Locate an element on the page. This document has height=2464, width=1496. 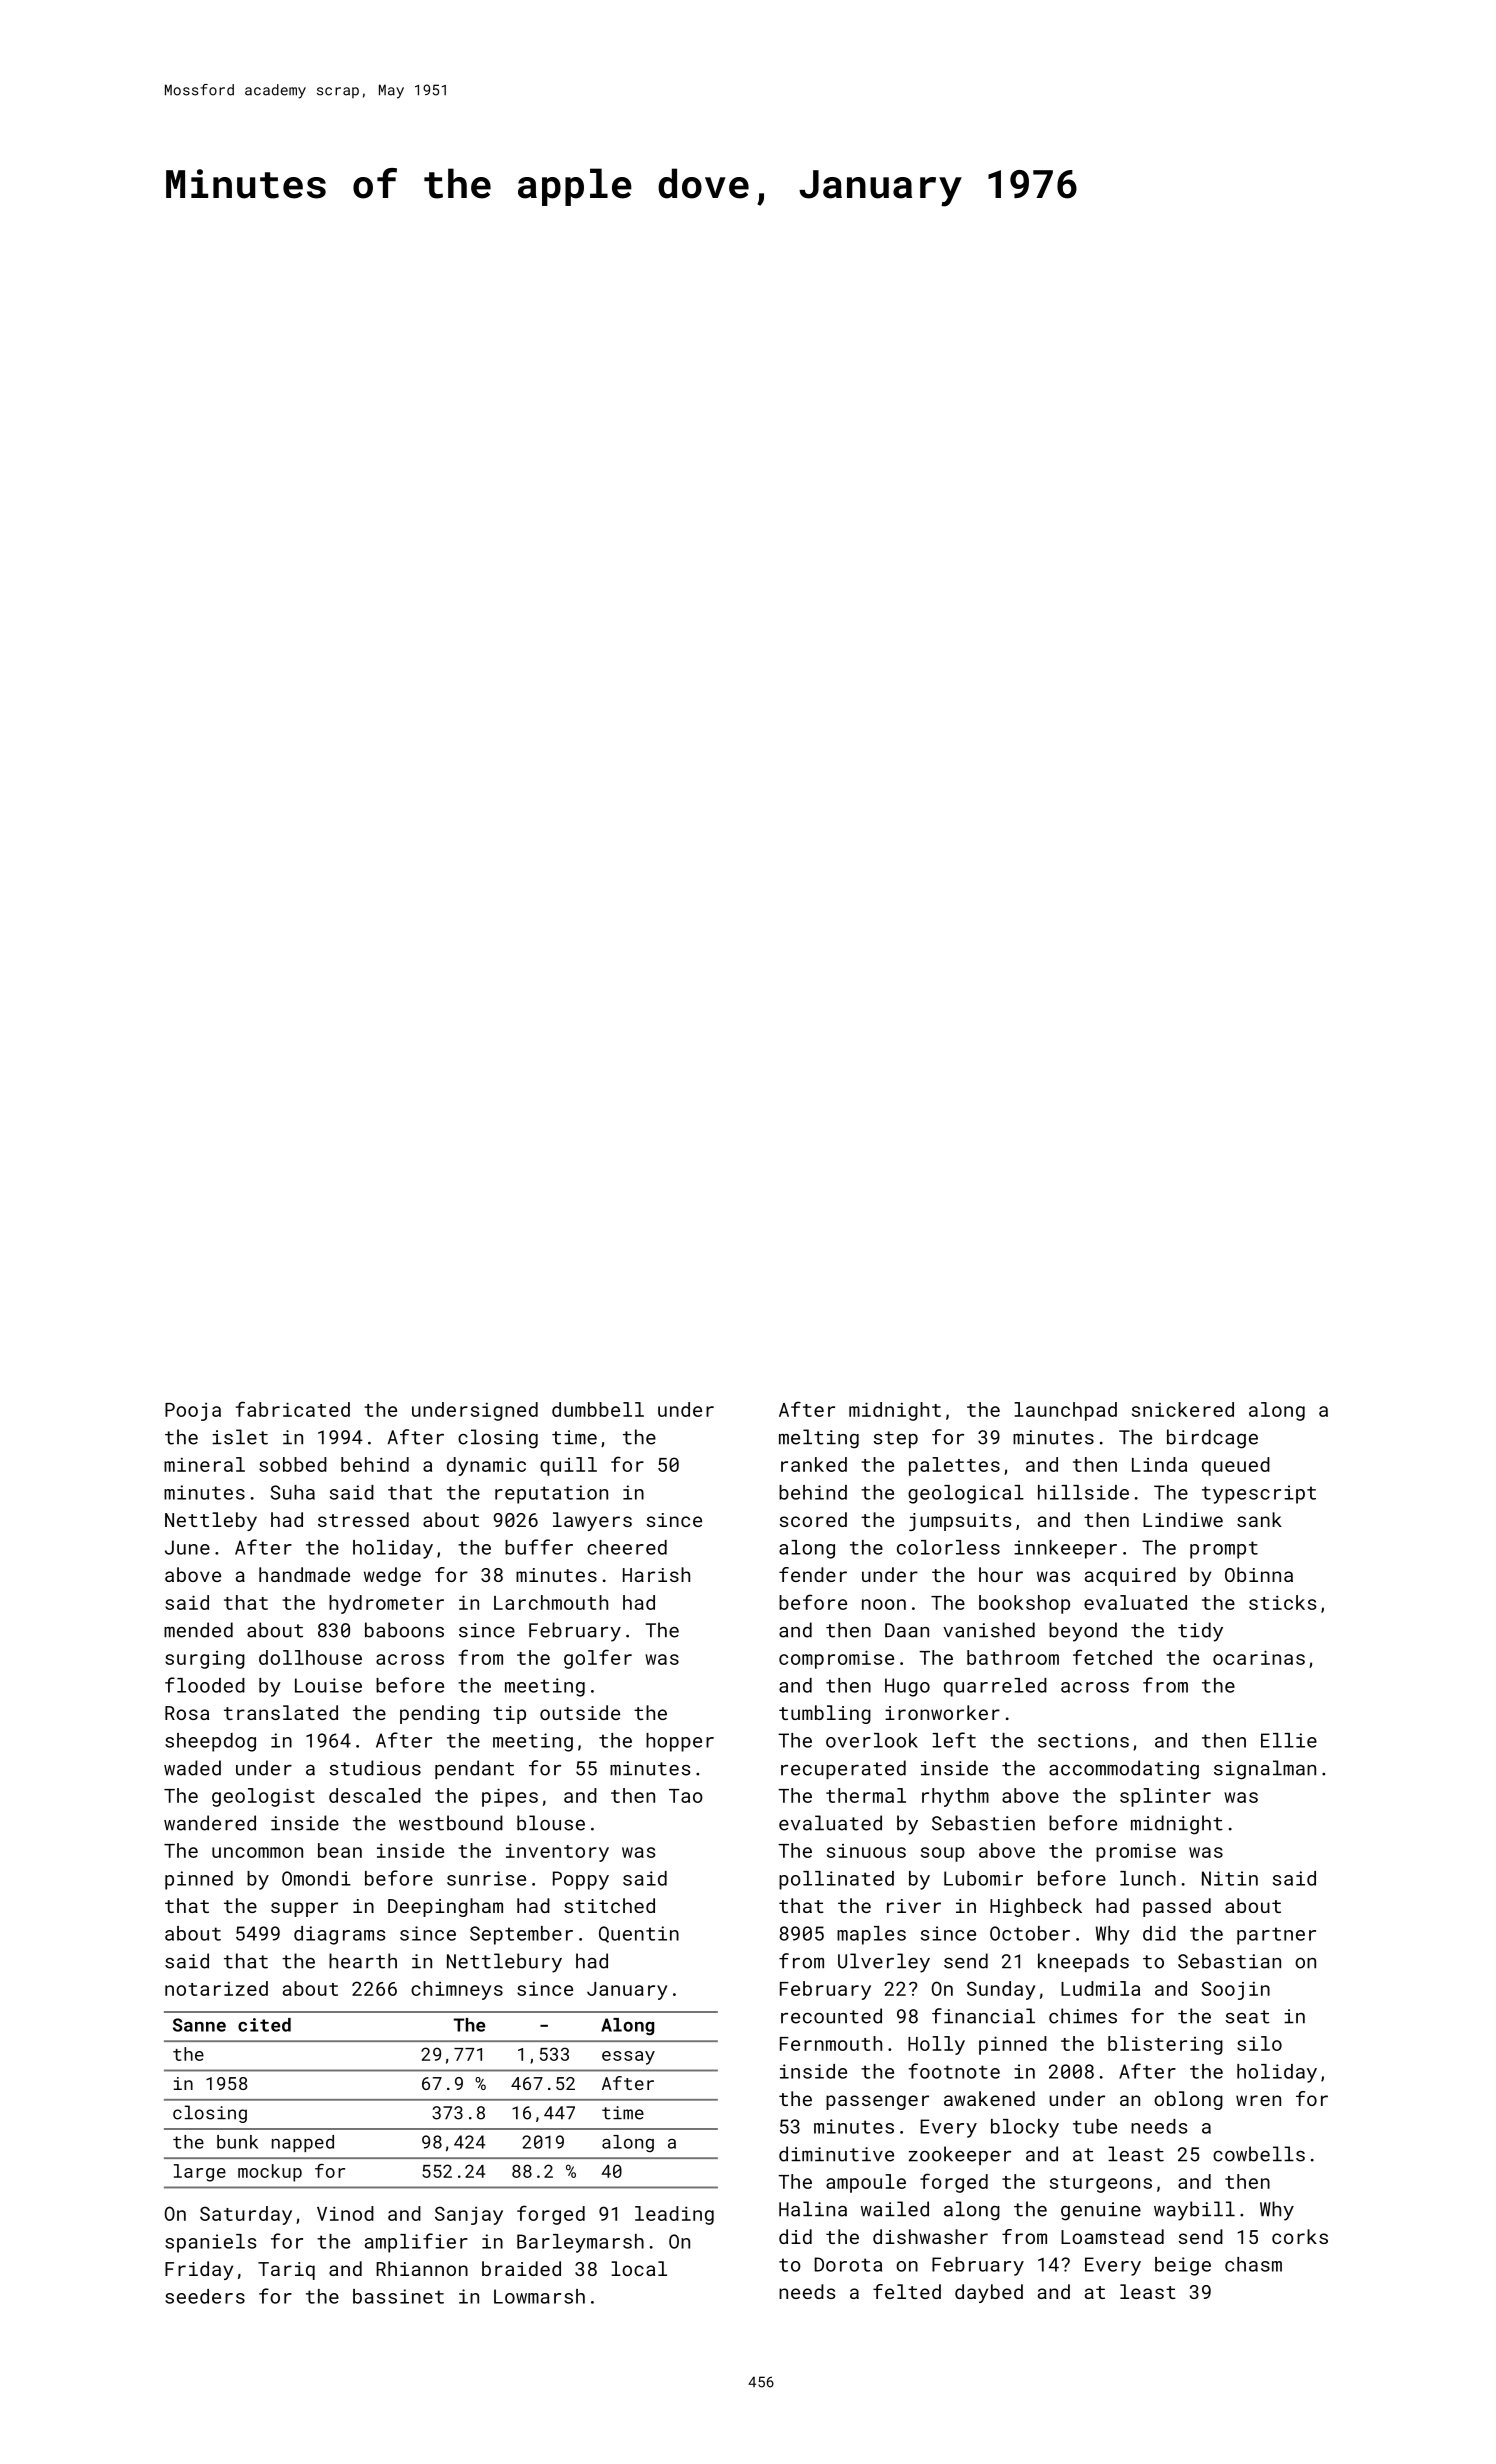
snickered is located at coordinates (1183, 1409).
